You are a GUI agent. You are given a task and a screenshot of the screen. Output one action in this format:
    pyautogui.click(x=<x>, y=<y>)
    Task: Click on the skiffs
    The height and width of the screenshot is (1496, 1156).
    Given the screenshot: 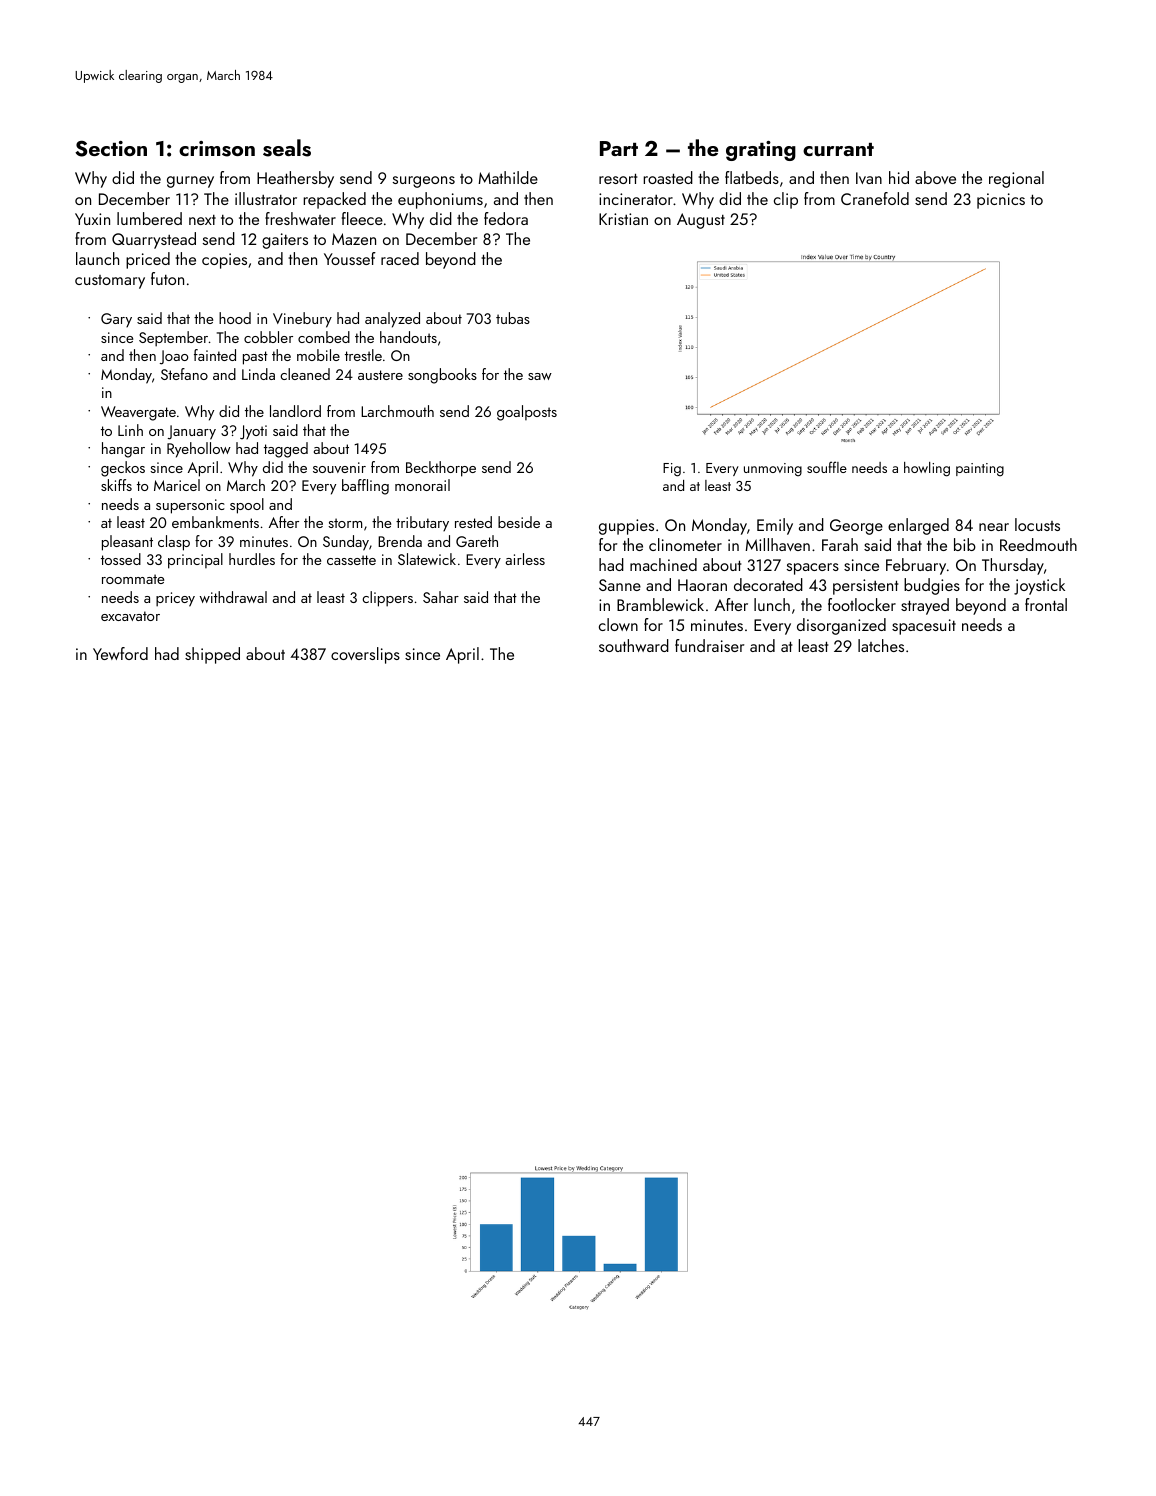 What is the action you would take?
    pyautogui.click(x=116, y=485)
